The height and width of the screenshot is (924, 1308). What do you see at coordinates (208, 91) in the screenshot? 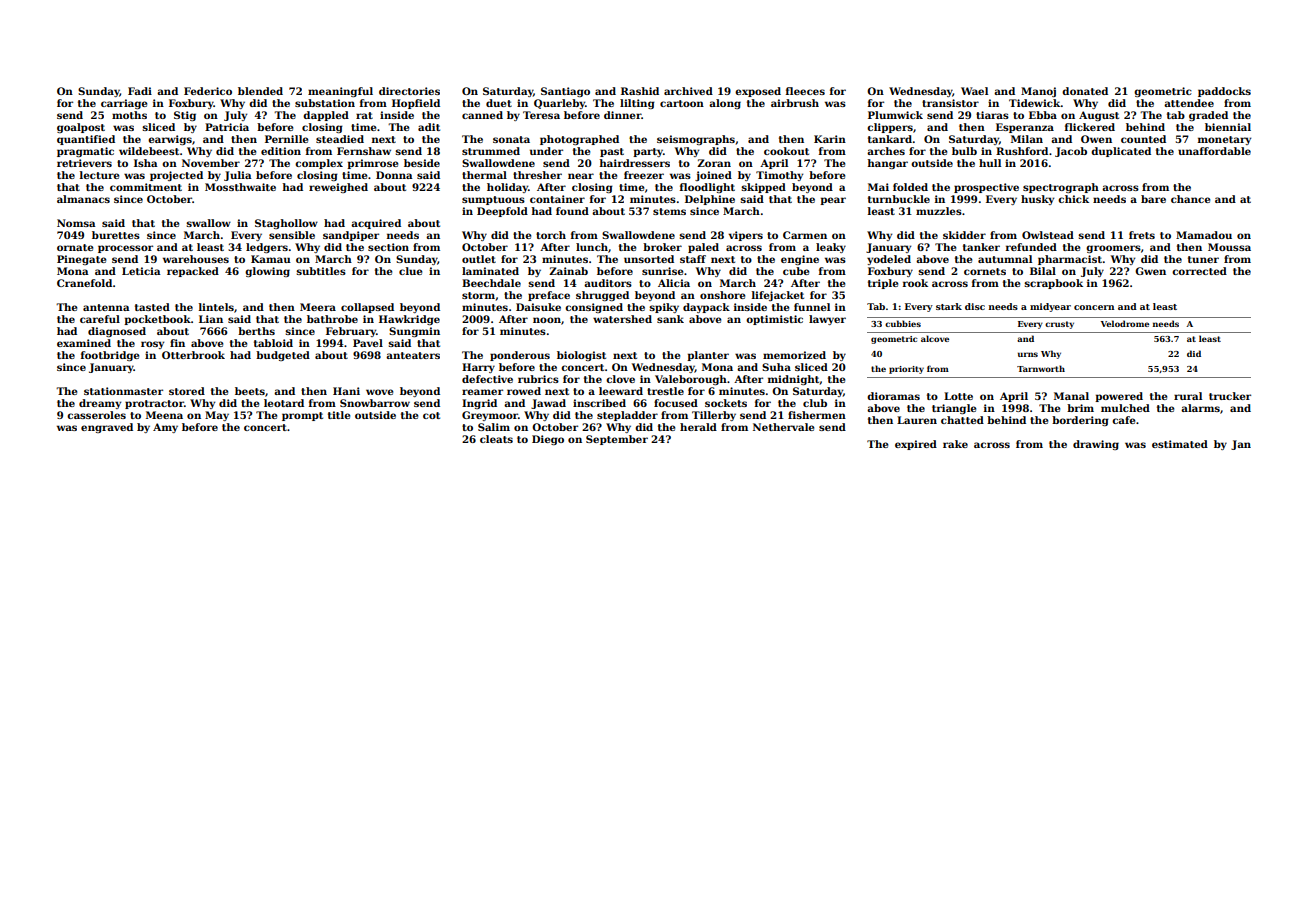
I see `Federico` at bounding box center [208, 91].
